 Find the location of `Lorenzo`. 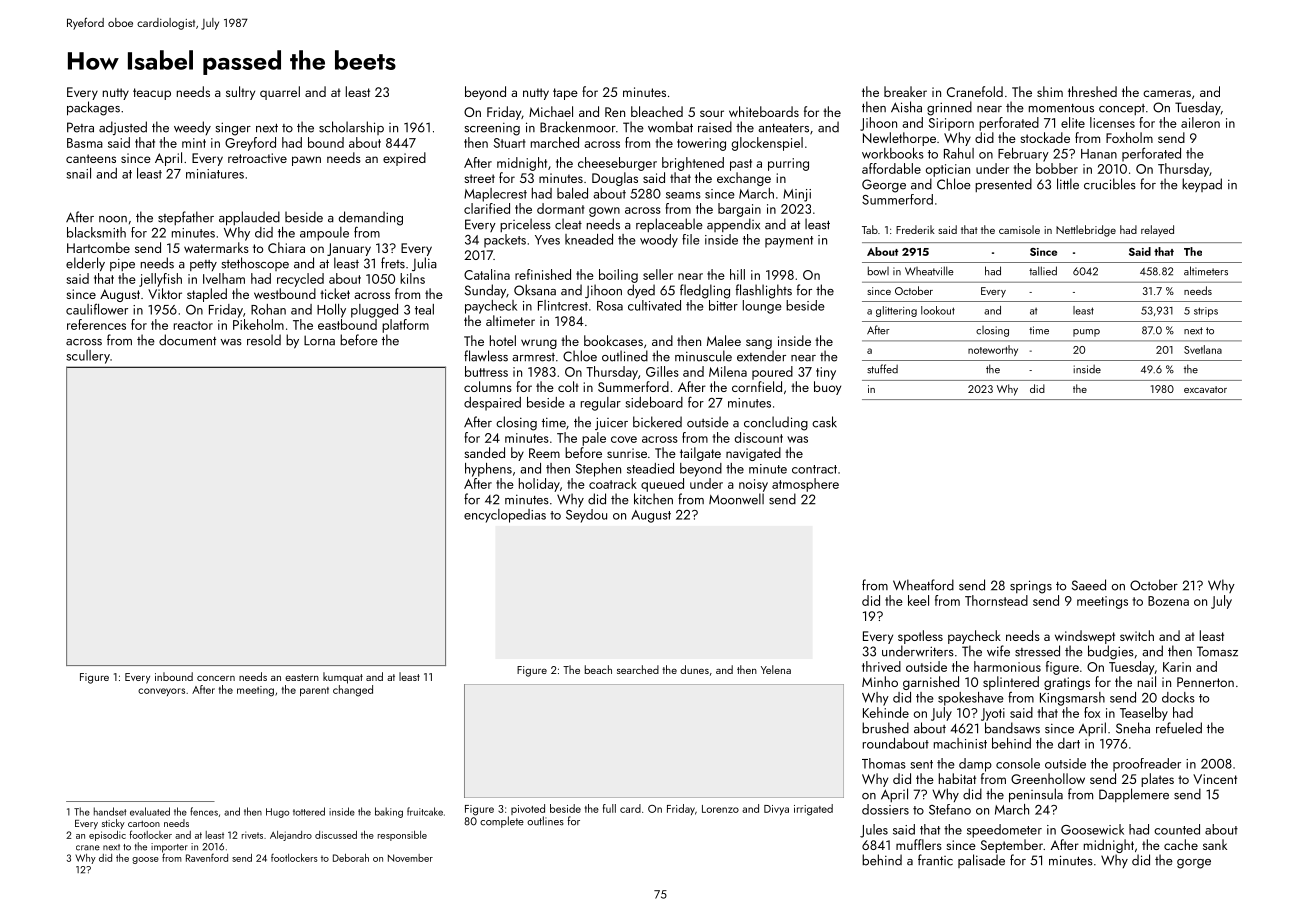

Lorenzo is located at coordinates (720, 809).
